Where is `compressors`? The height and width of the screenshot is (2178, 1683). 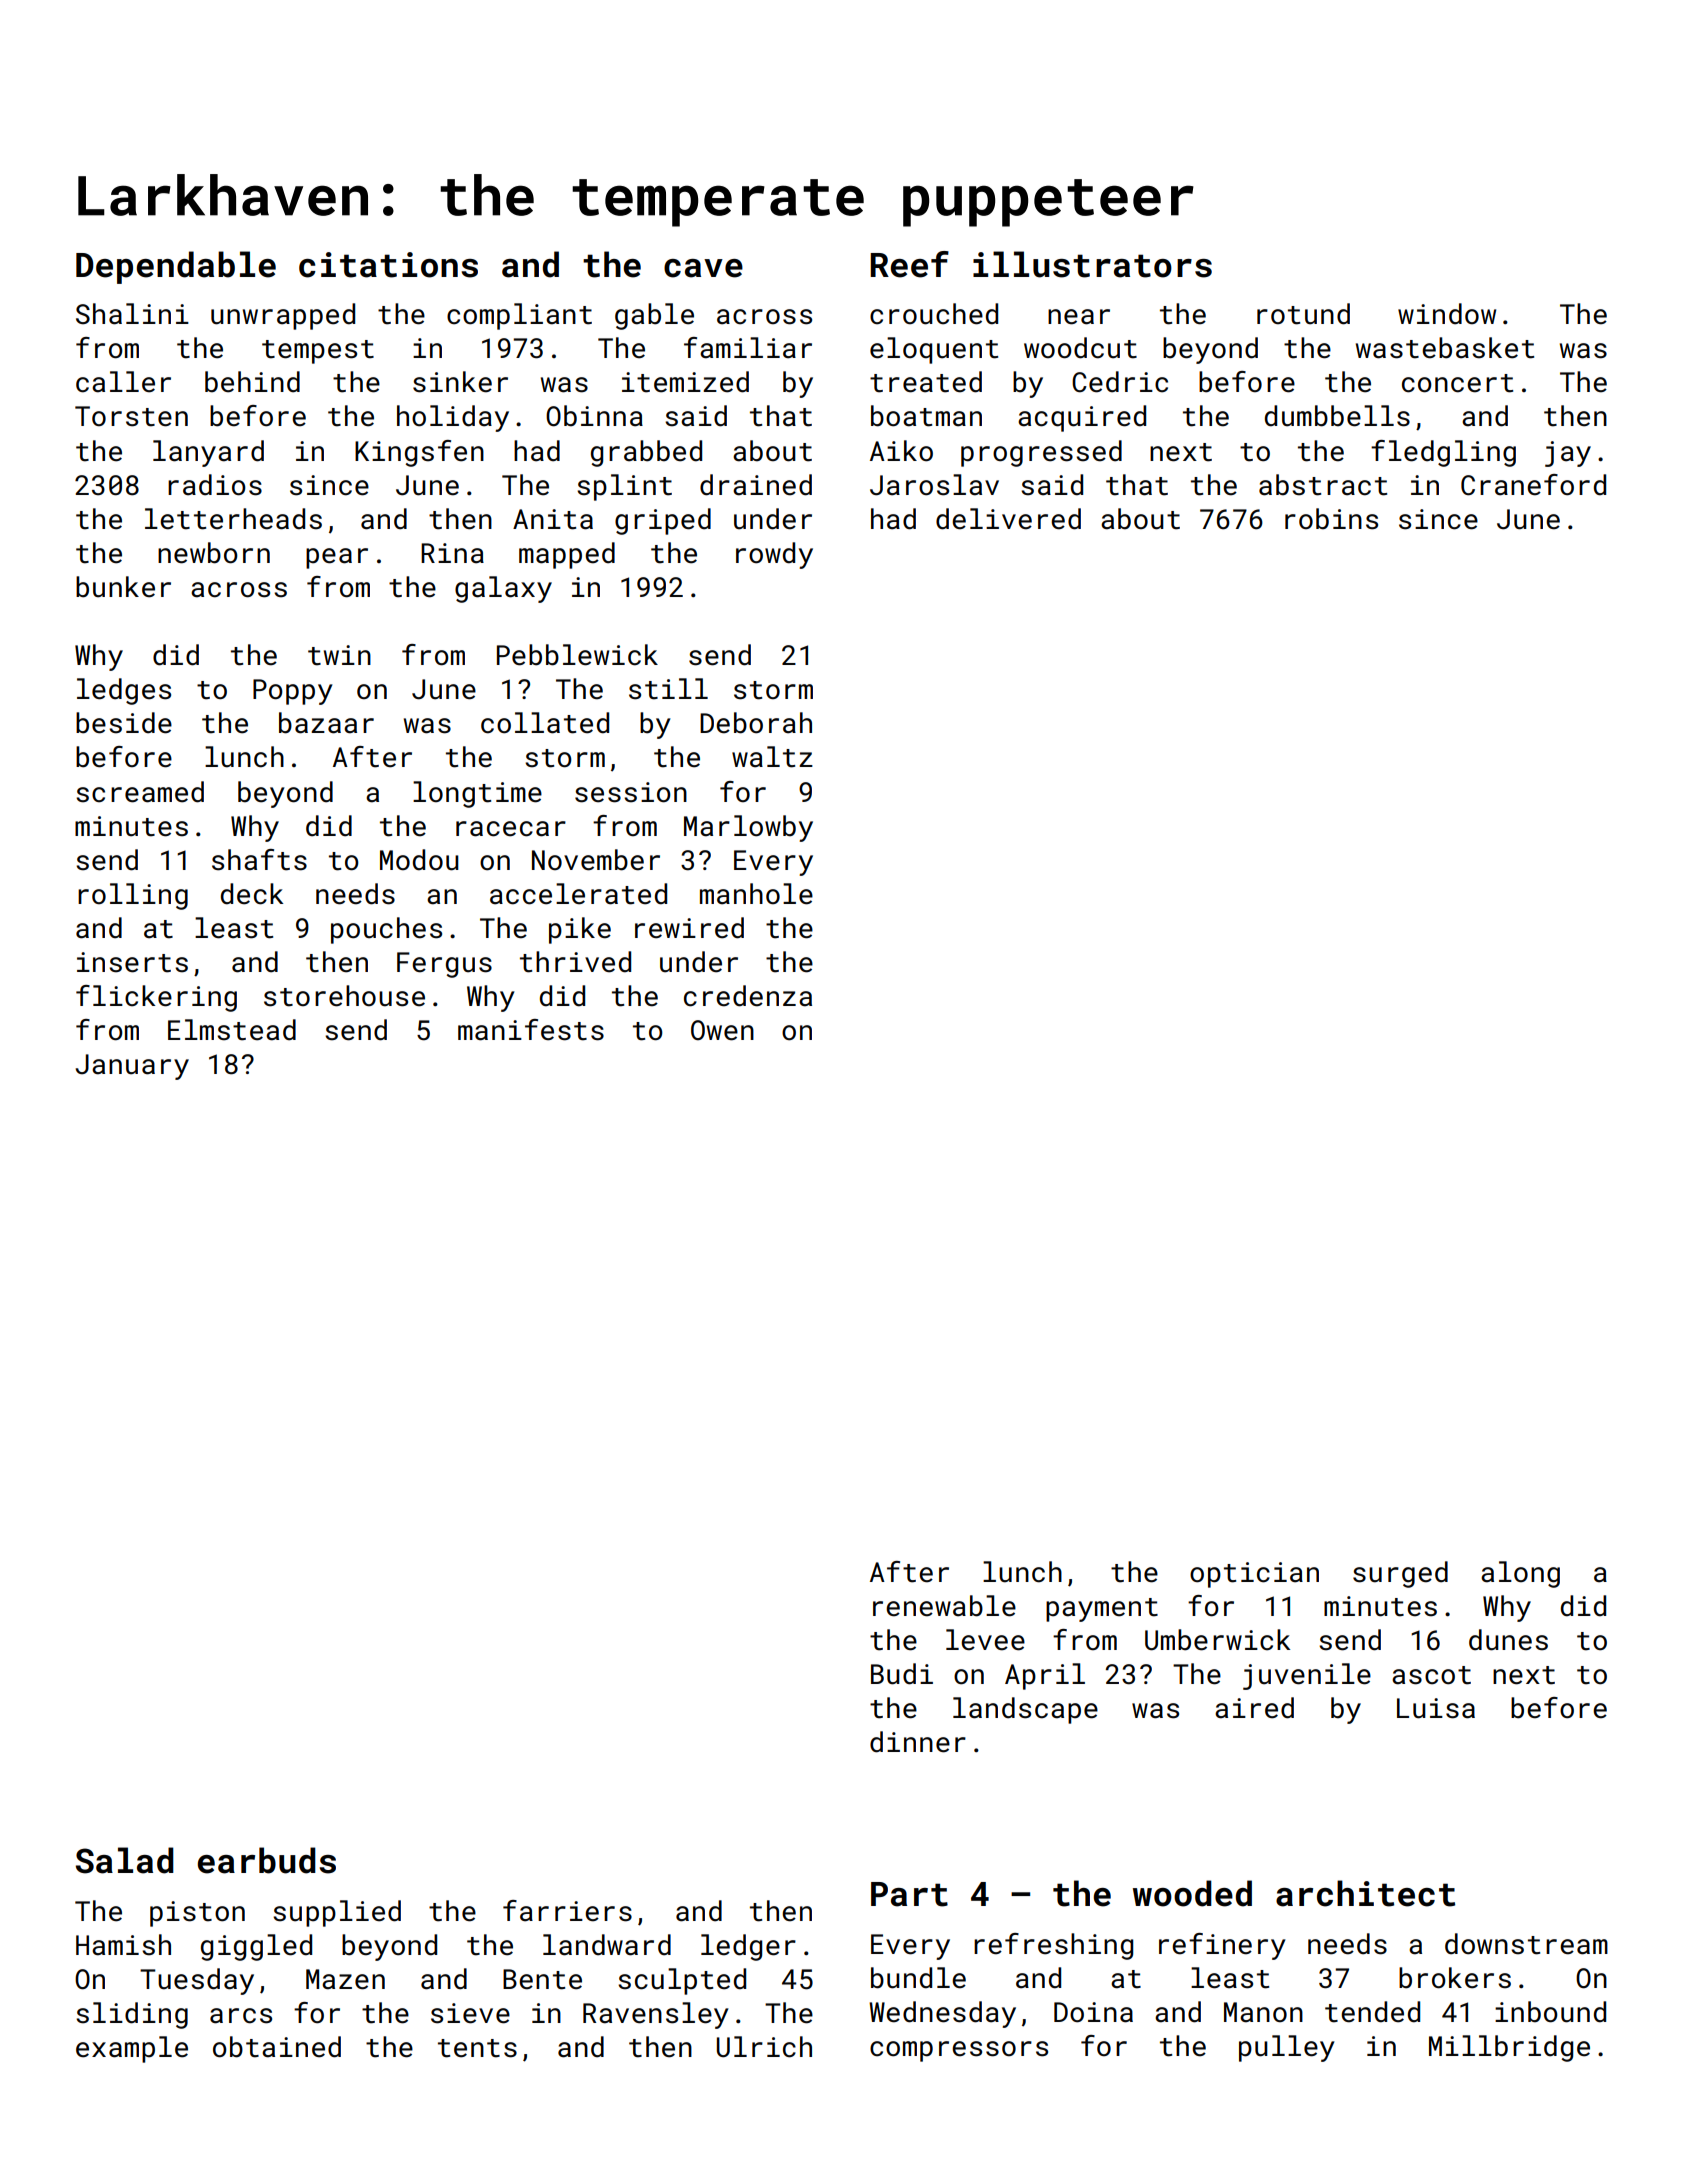 compressors is located at coordinates (959, 2051).
